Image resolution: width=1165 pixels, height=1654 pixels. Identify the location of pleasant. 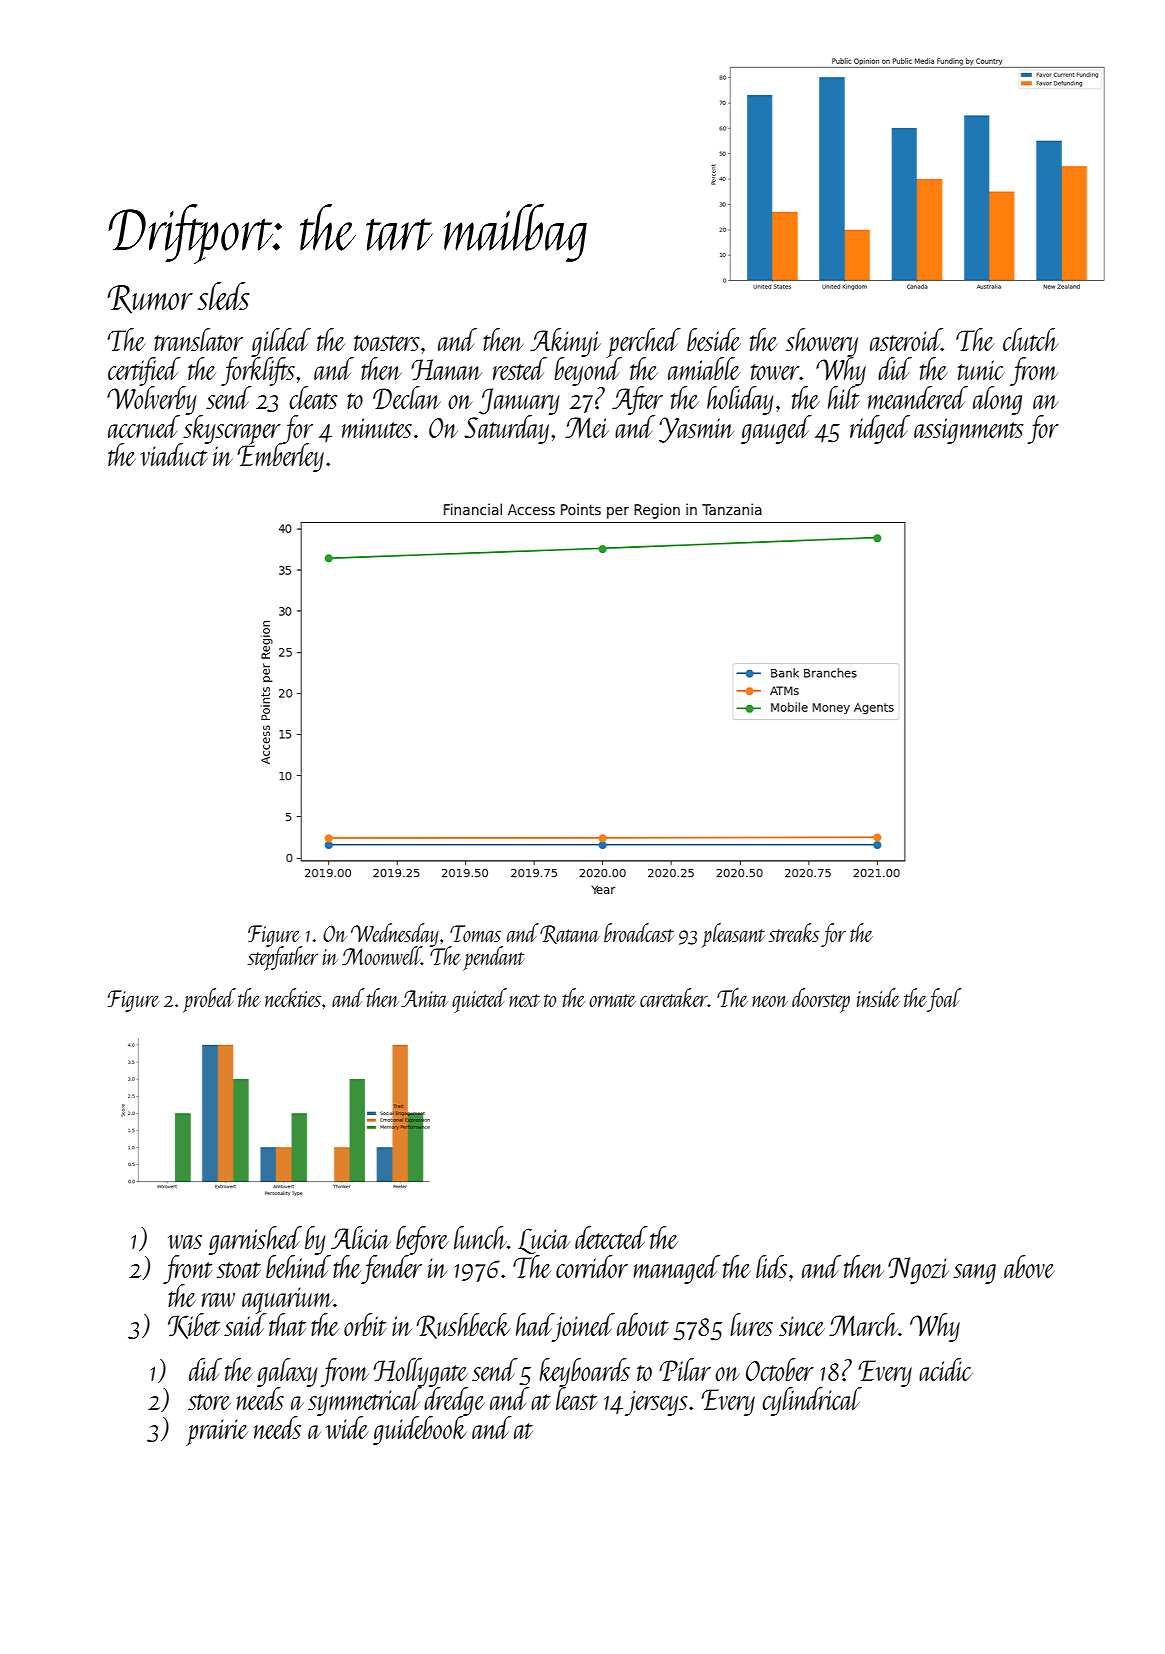
(733, 935).
